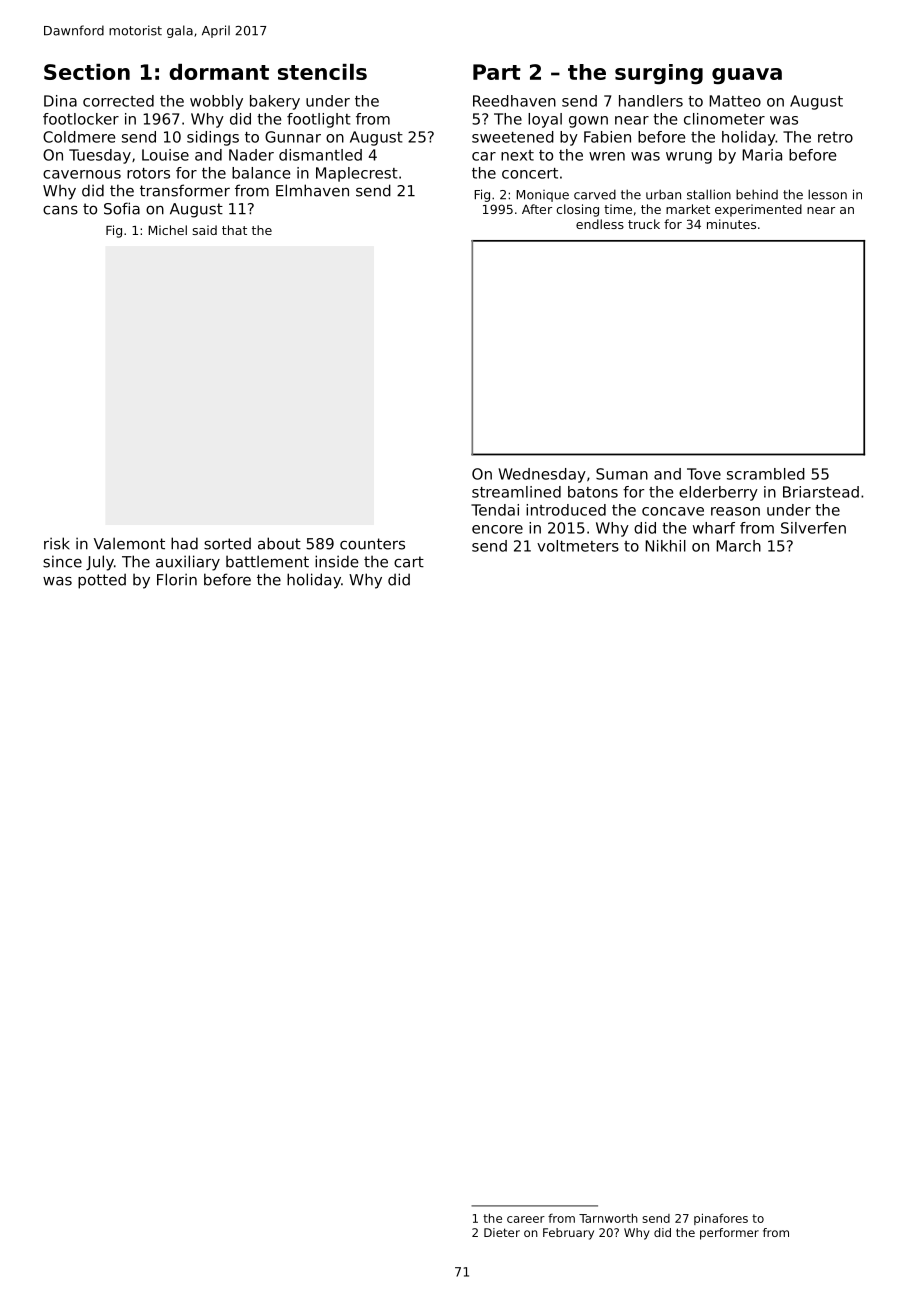 This screenshot has height=1316, width=908. What do you see at coordinates (219, 72) in the screenshot?
I see `dormant` at bounding box center [219, 72].
